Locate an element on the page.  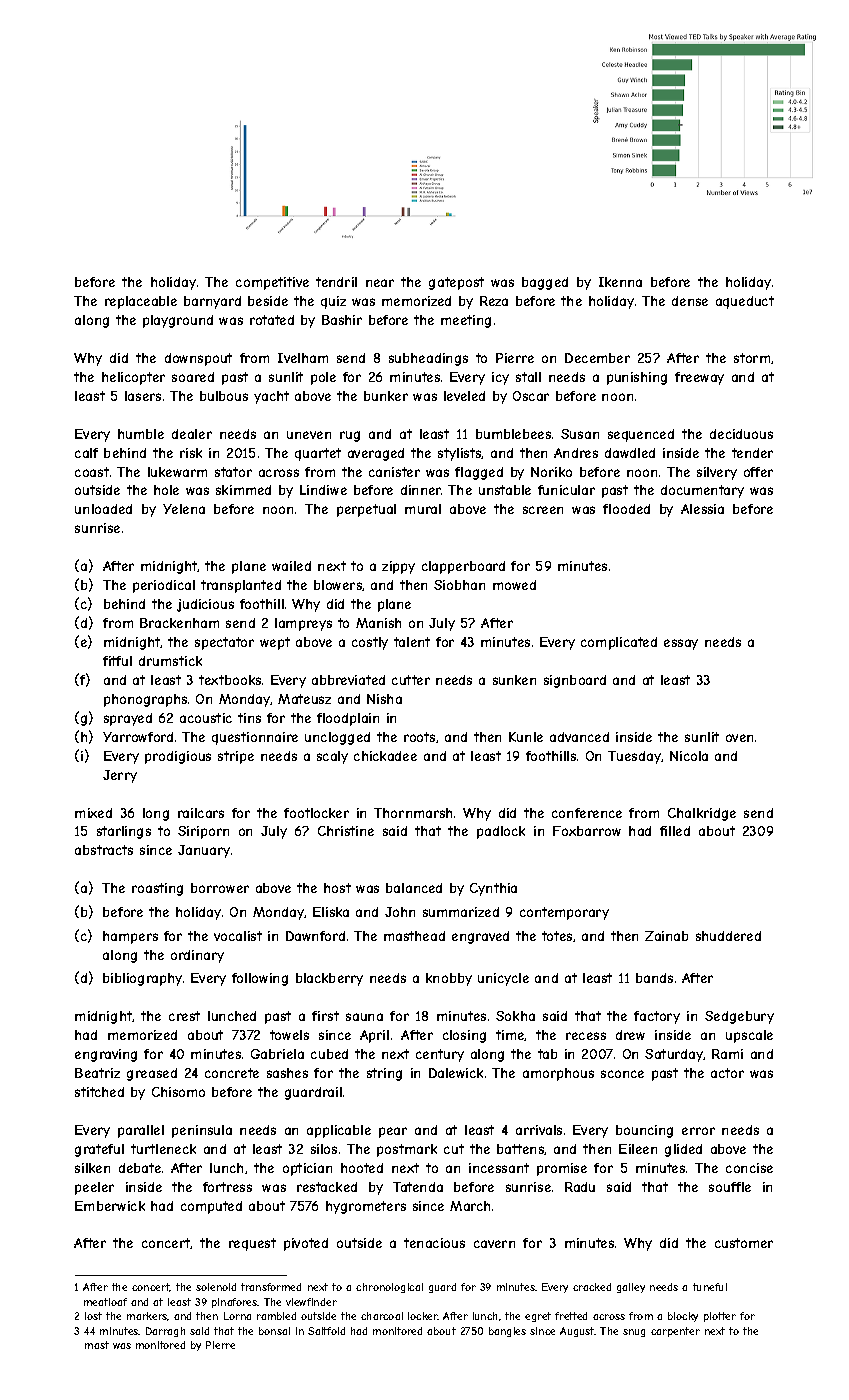
Chalkridge is located at coordinates (702, 814).
